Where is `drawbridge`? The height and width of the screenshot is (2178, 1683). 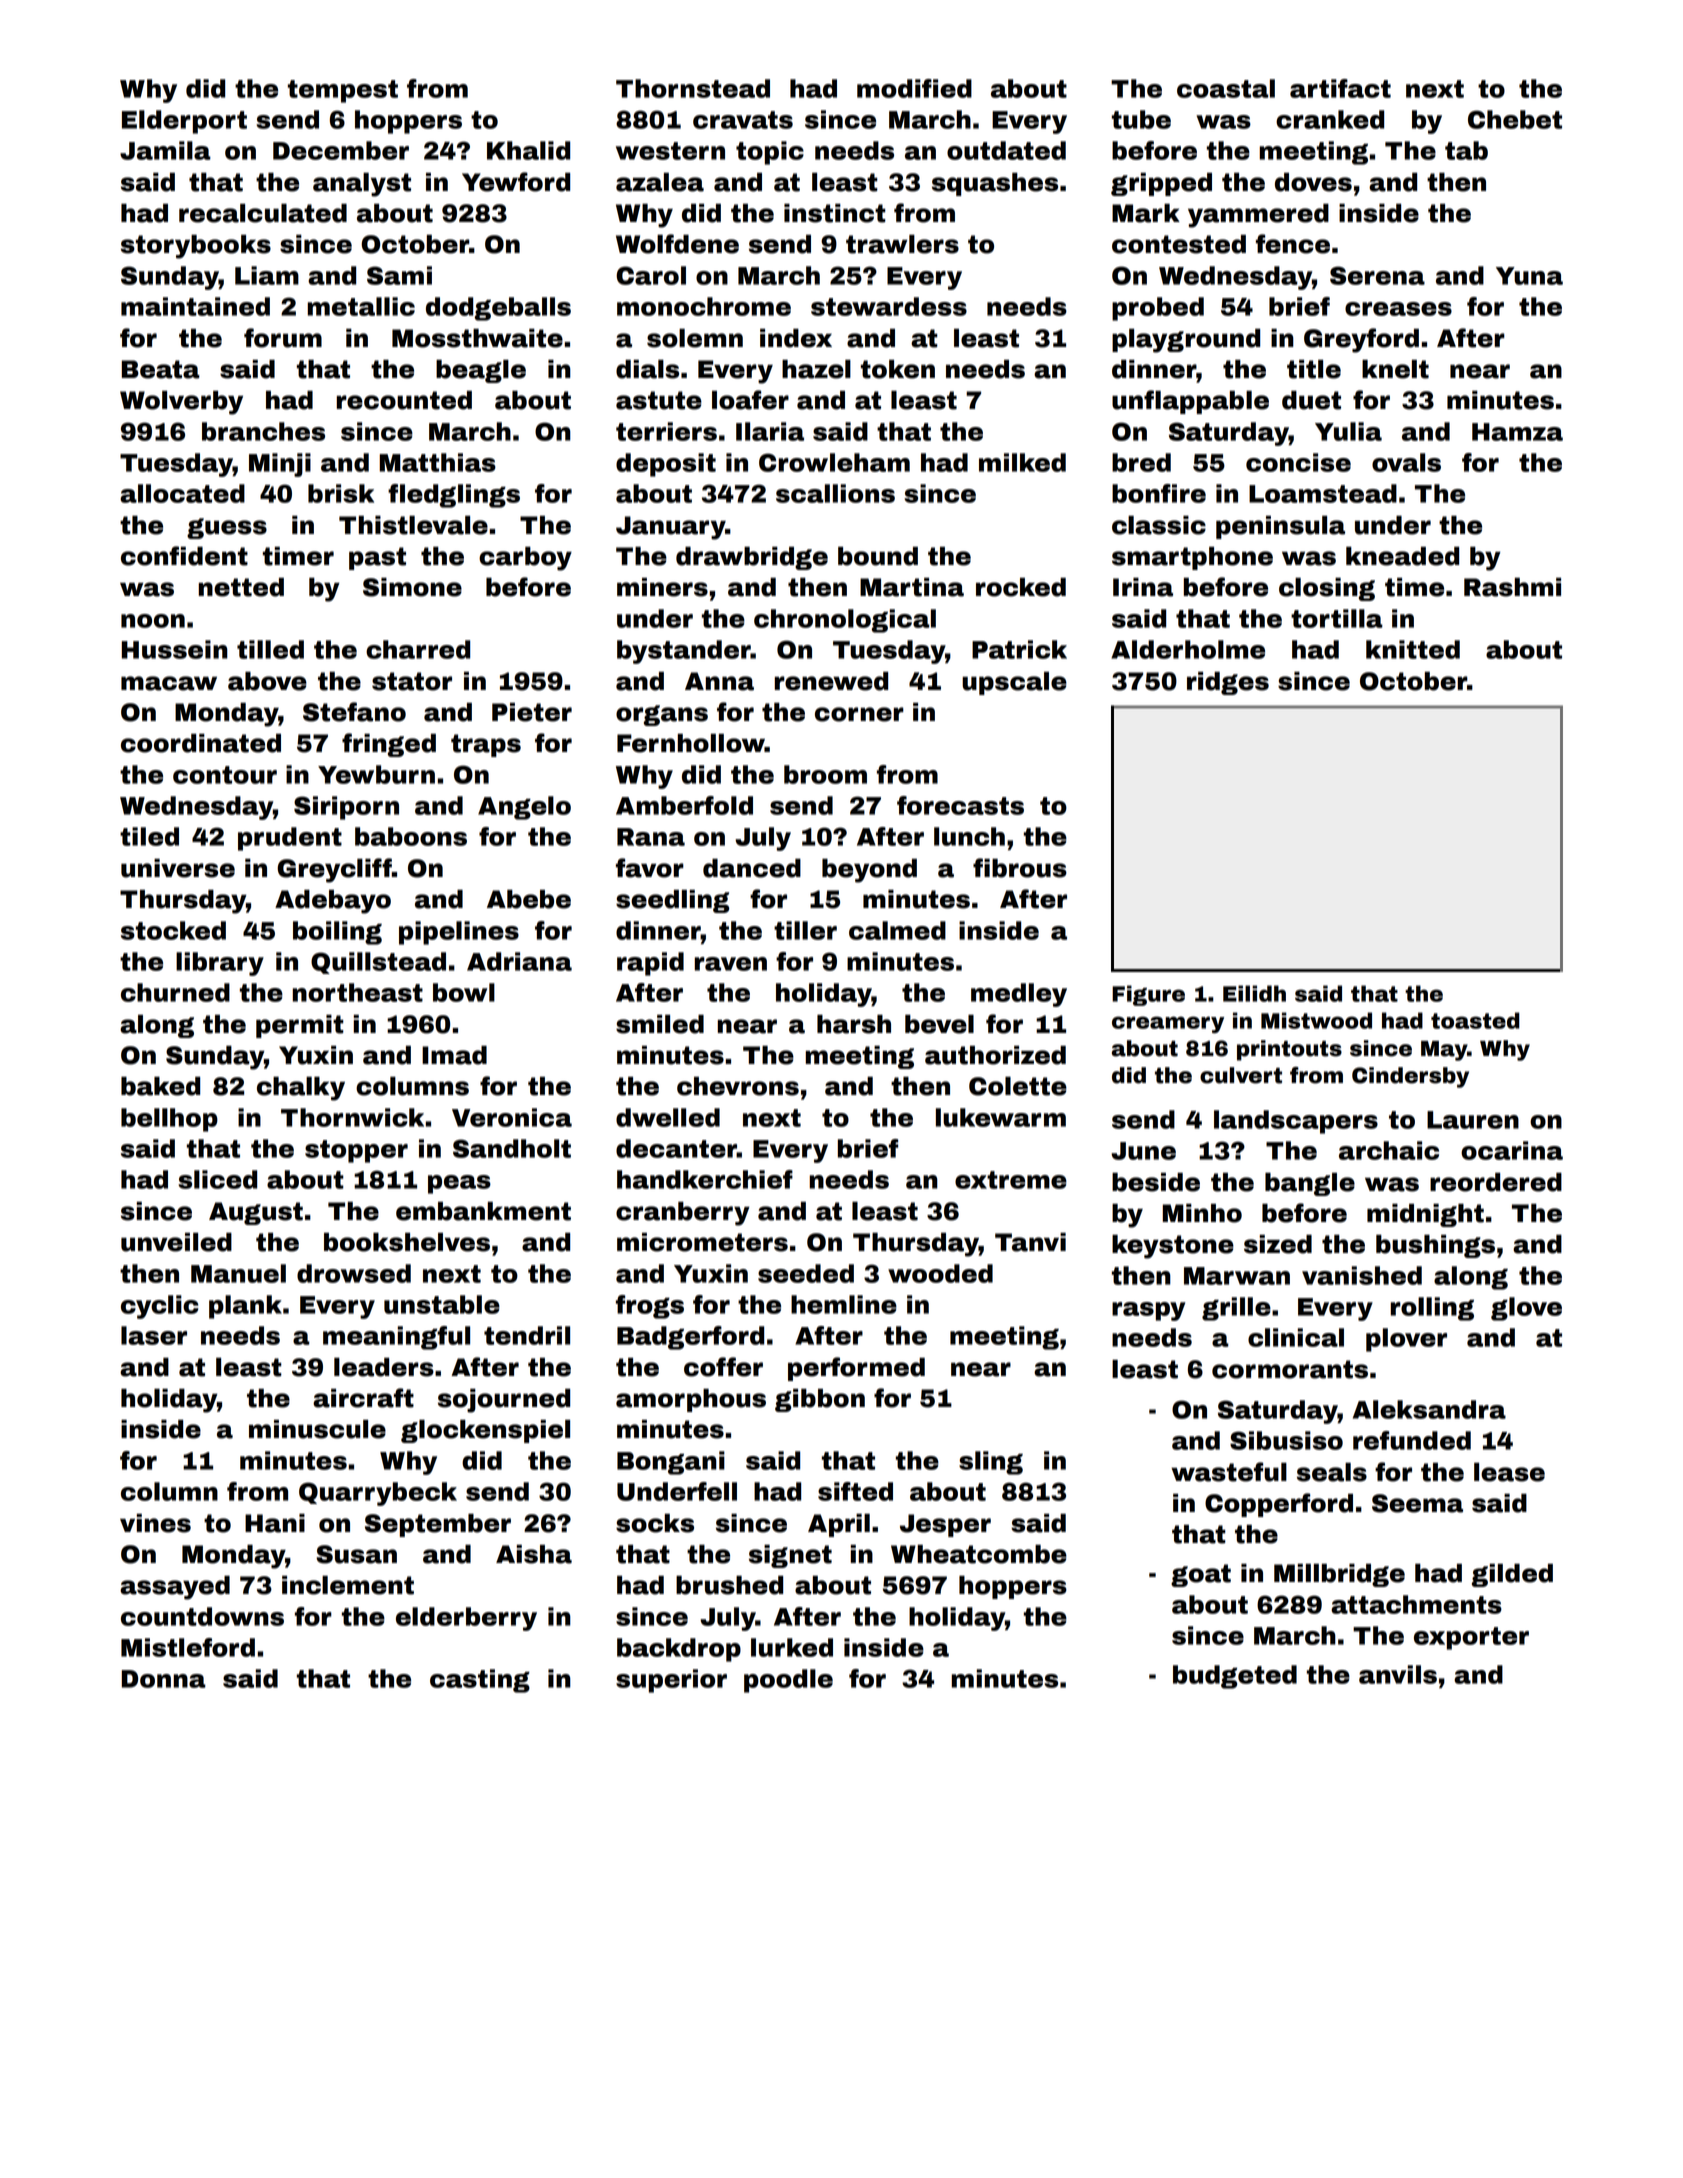
drawbridge is located at coordinates (752, 558).
